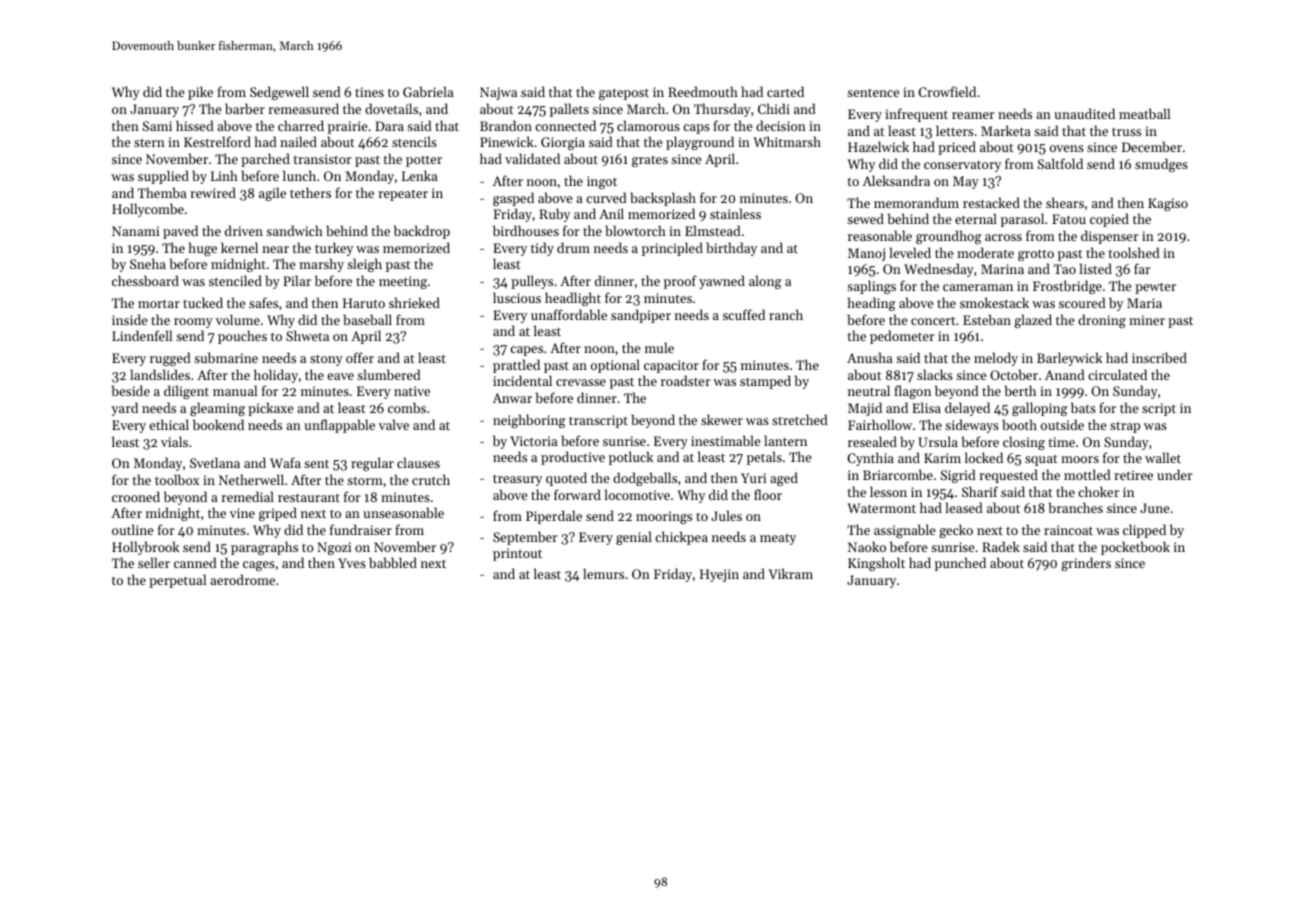  Describe the element at coordinates (245, 108) in the screenshot. I see `barber` at that location.
